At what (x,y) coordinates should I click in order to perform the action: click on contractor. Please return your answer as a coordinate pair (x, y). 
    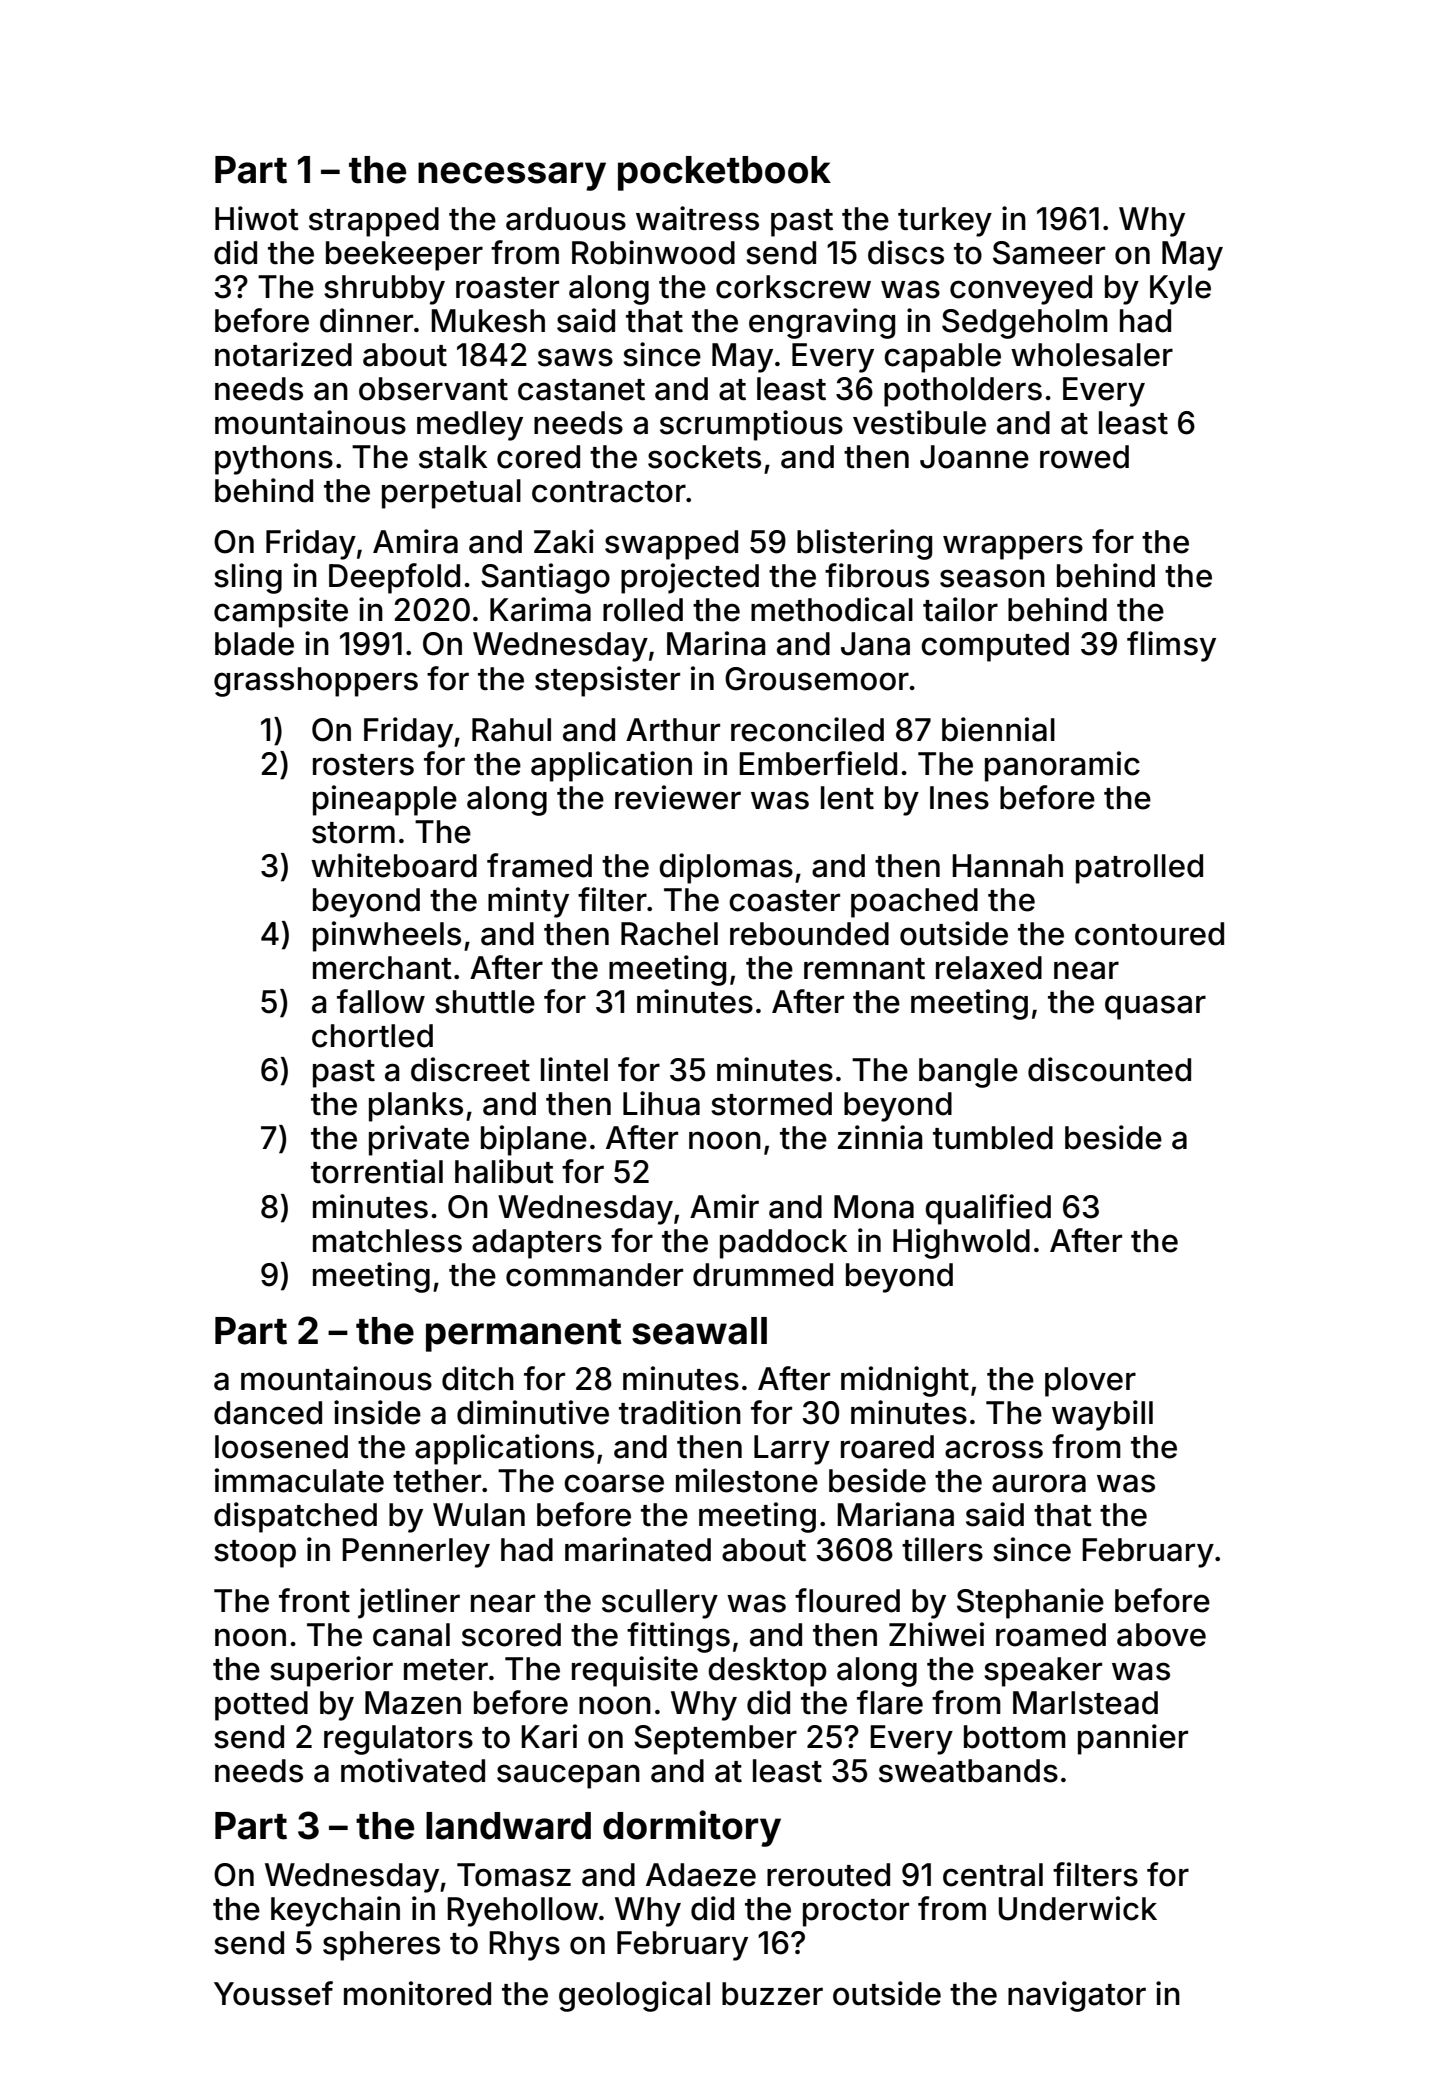
    Looking at the image, I should click on (609, 492).
